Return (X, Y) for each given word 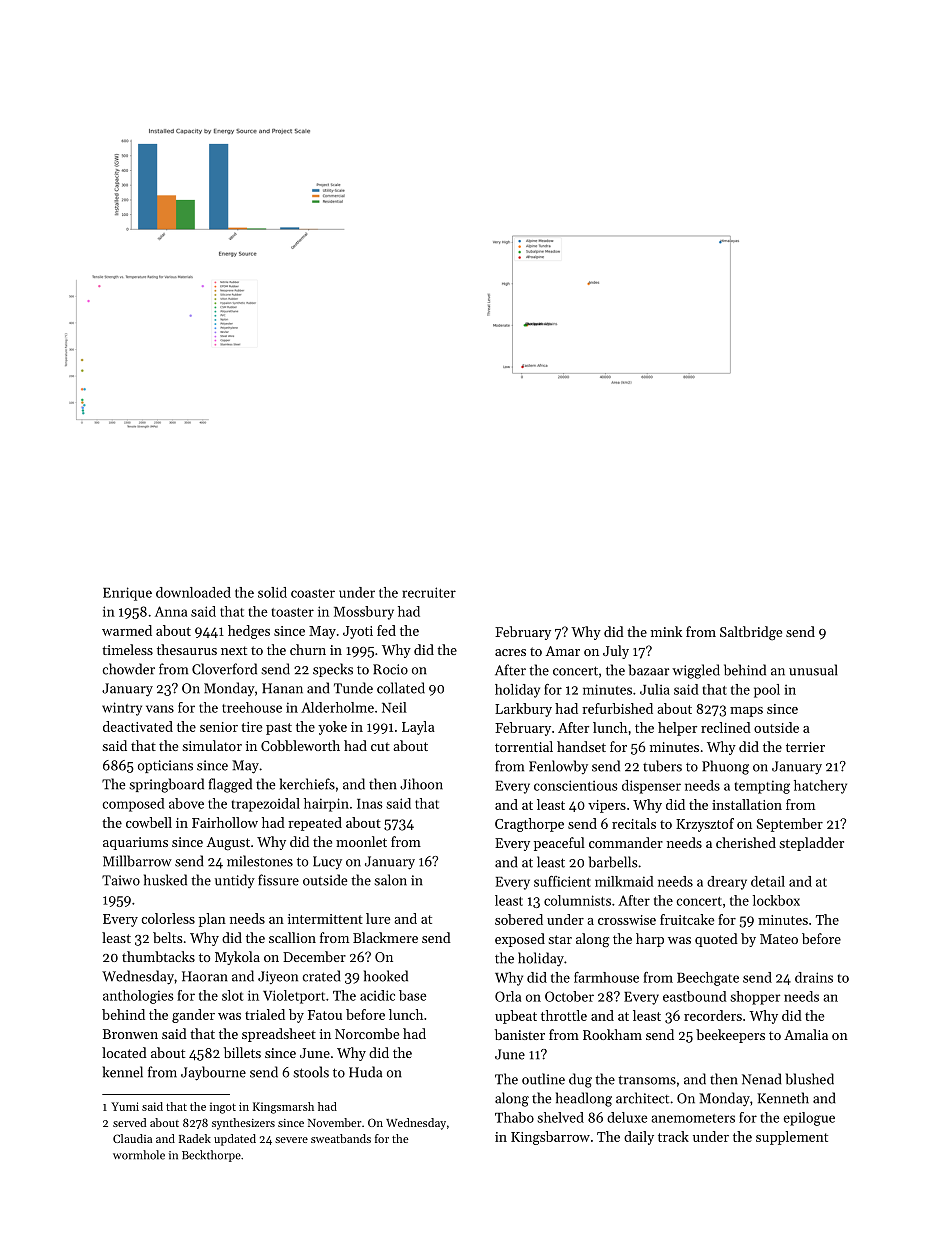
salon (390, 880)
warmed (127, 630)
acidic (377, 995)
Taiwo (121, 880)
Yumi (125, 1106)
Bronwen (130, 1034)
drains (814, 977)
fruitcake (687, 919)
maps (746, 712)
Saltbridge (751, 633)
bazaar (649, 670)
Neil (394, 707)
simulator (212, 745)
